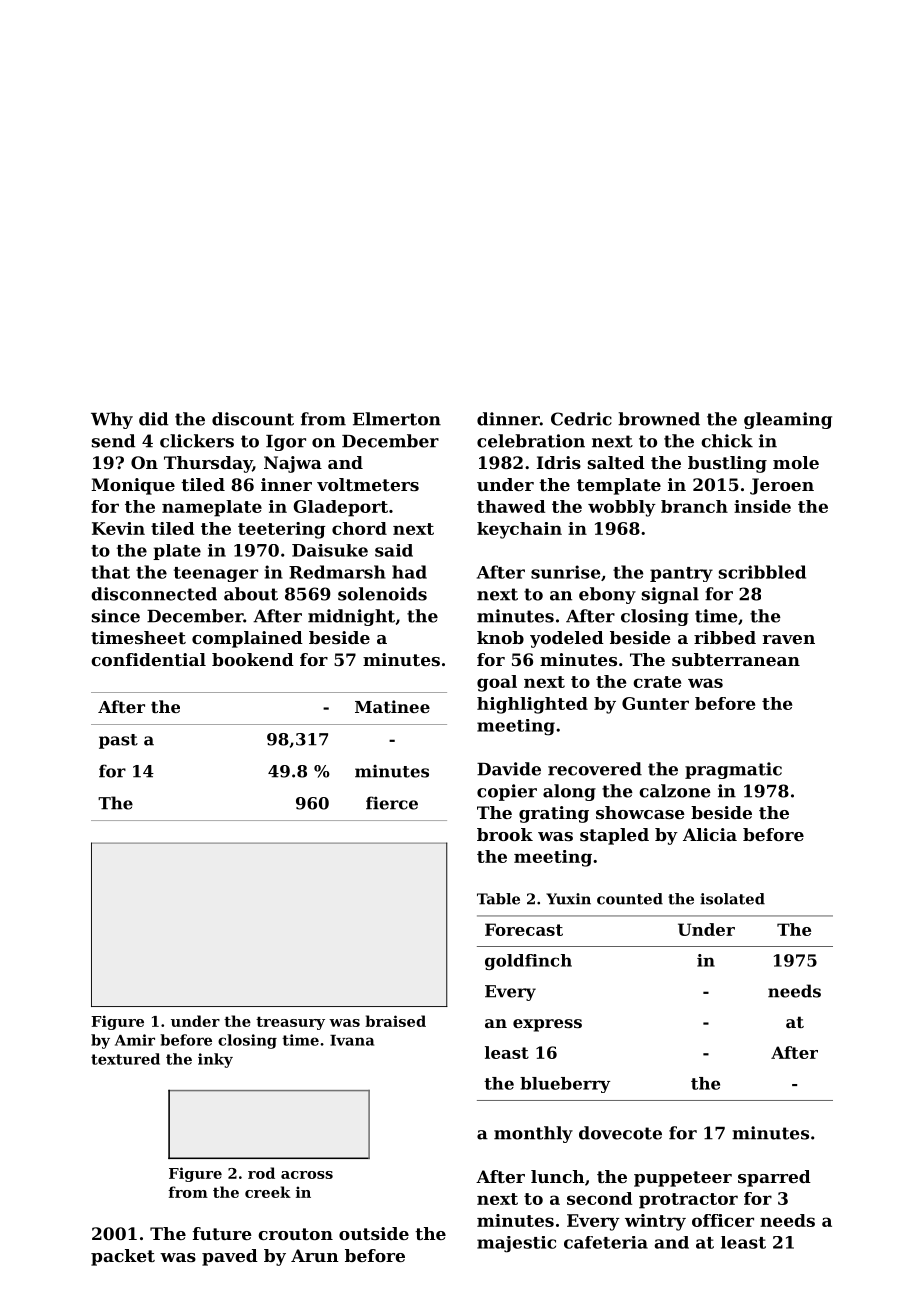  What do you see at coordinates (148, 659) in the screenshot?
I see `confidential` at bounding box center [148, 659].
